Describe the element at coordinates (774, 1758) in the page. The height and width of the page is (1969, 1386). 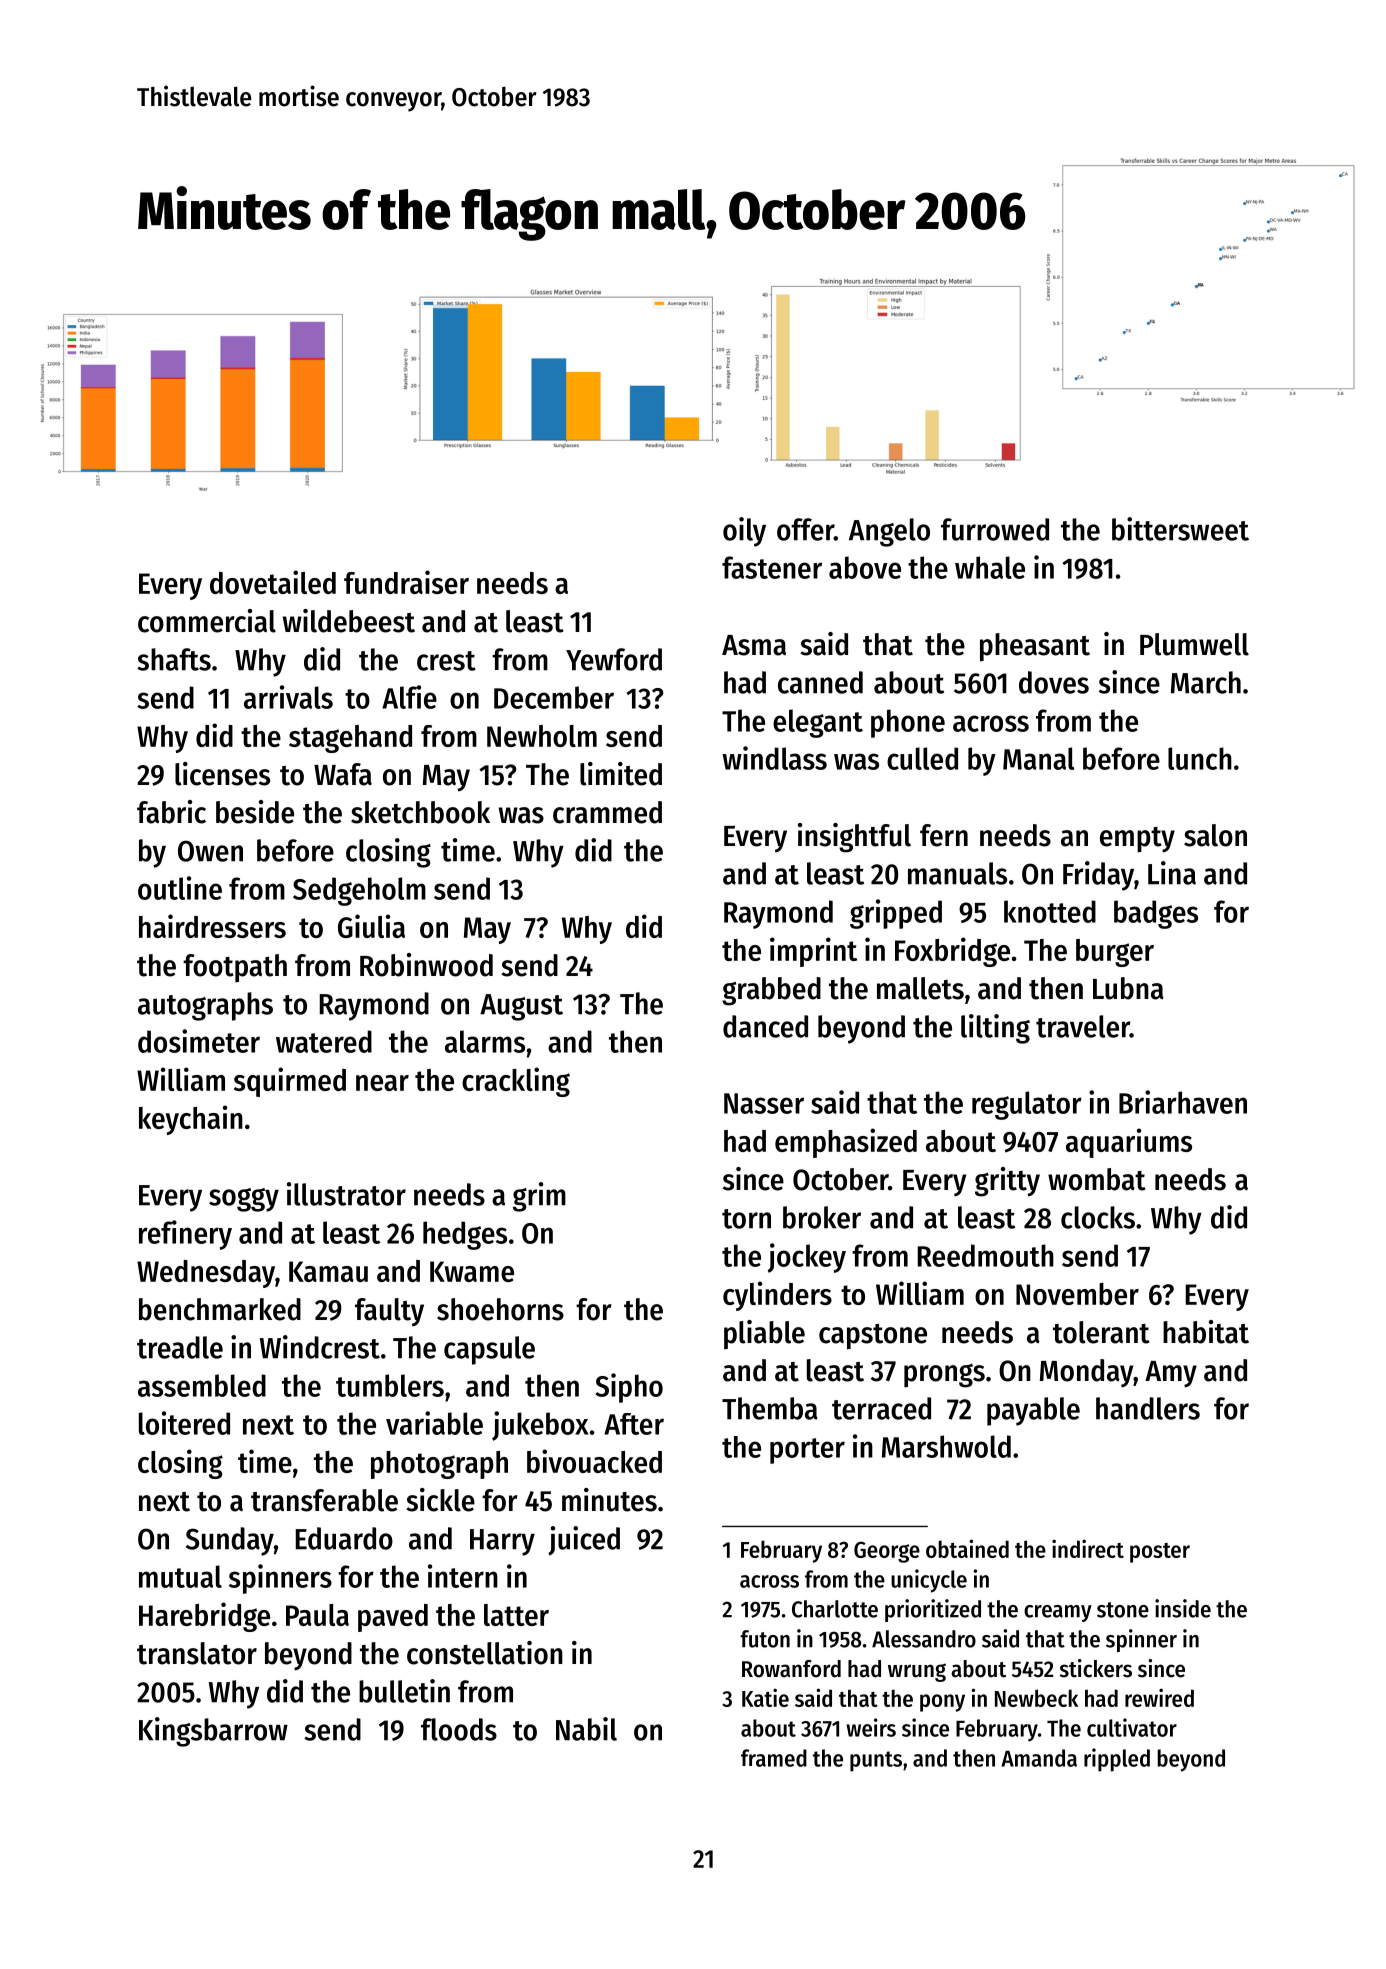
I see `framed` at that location.
